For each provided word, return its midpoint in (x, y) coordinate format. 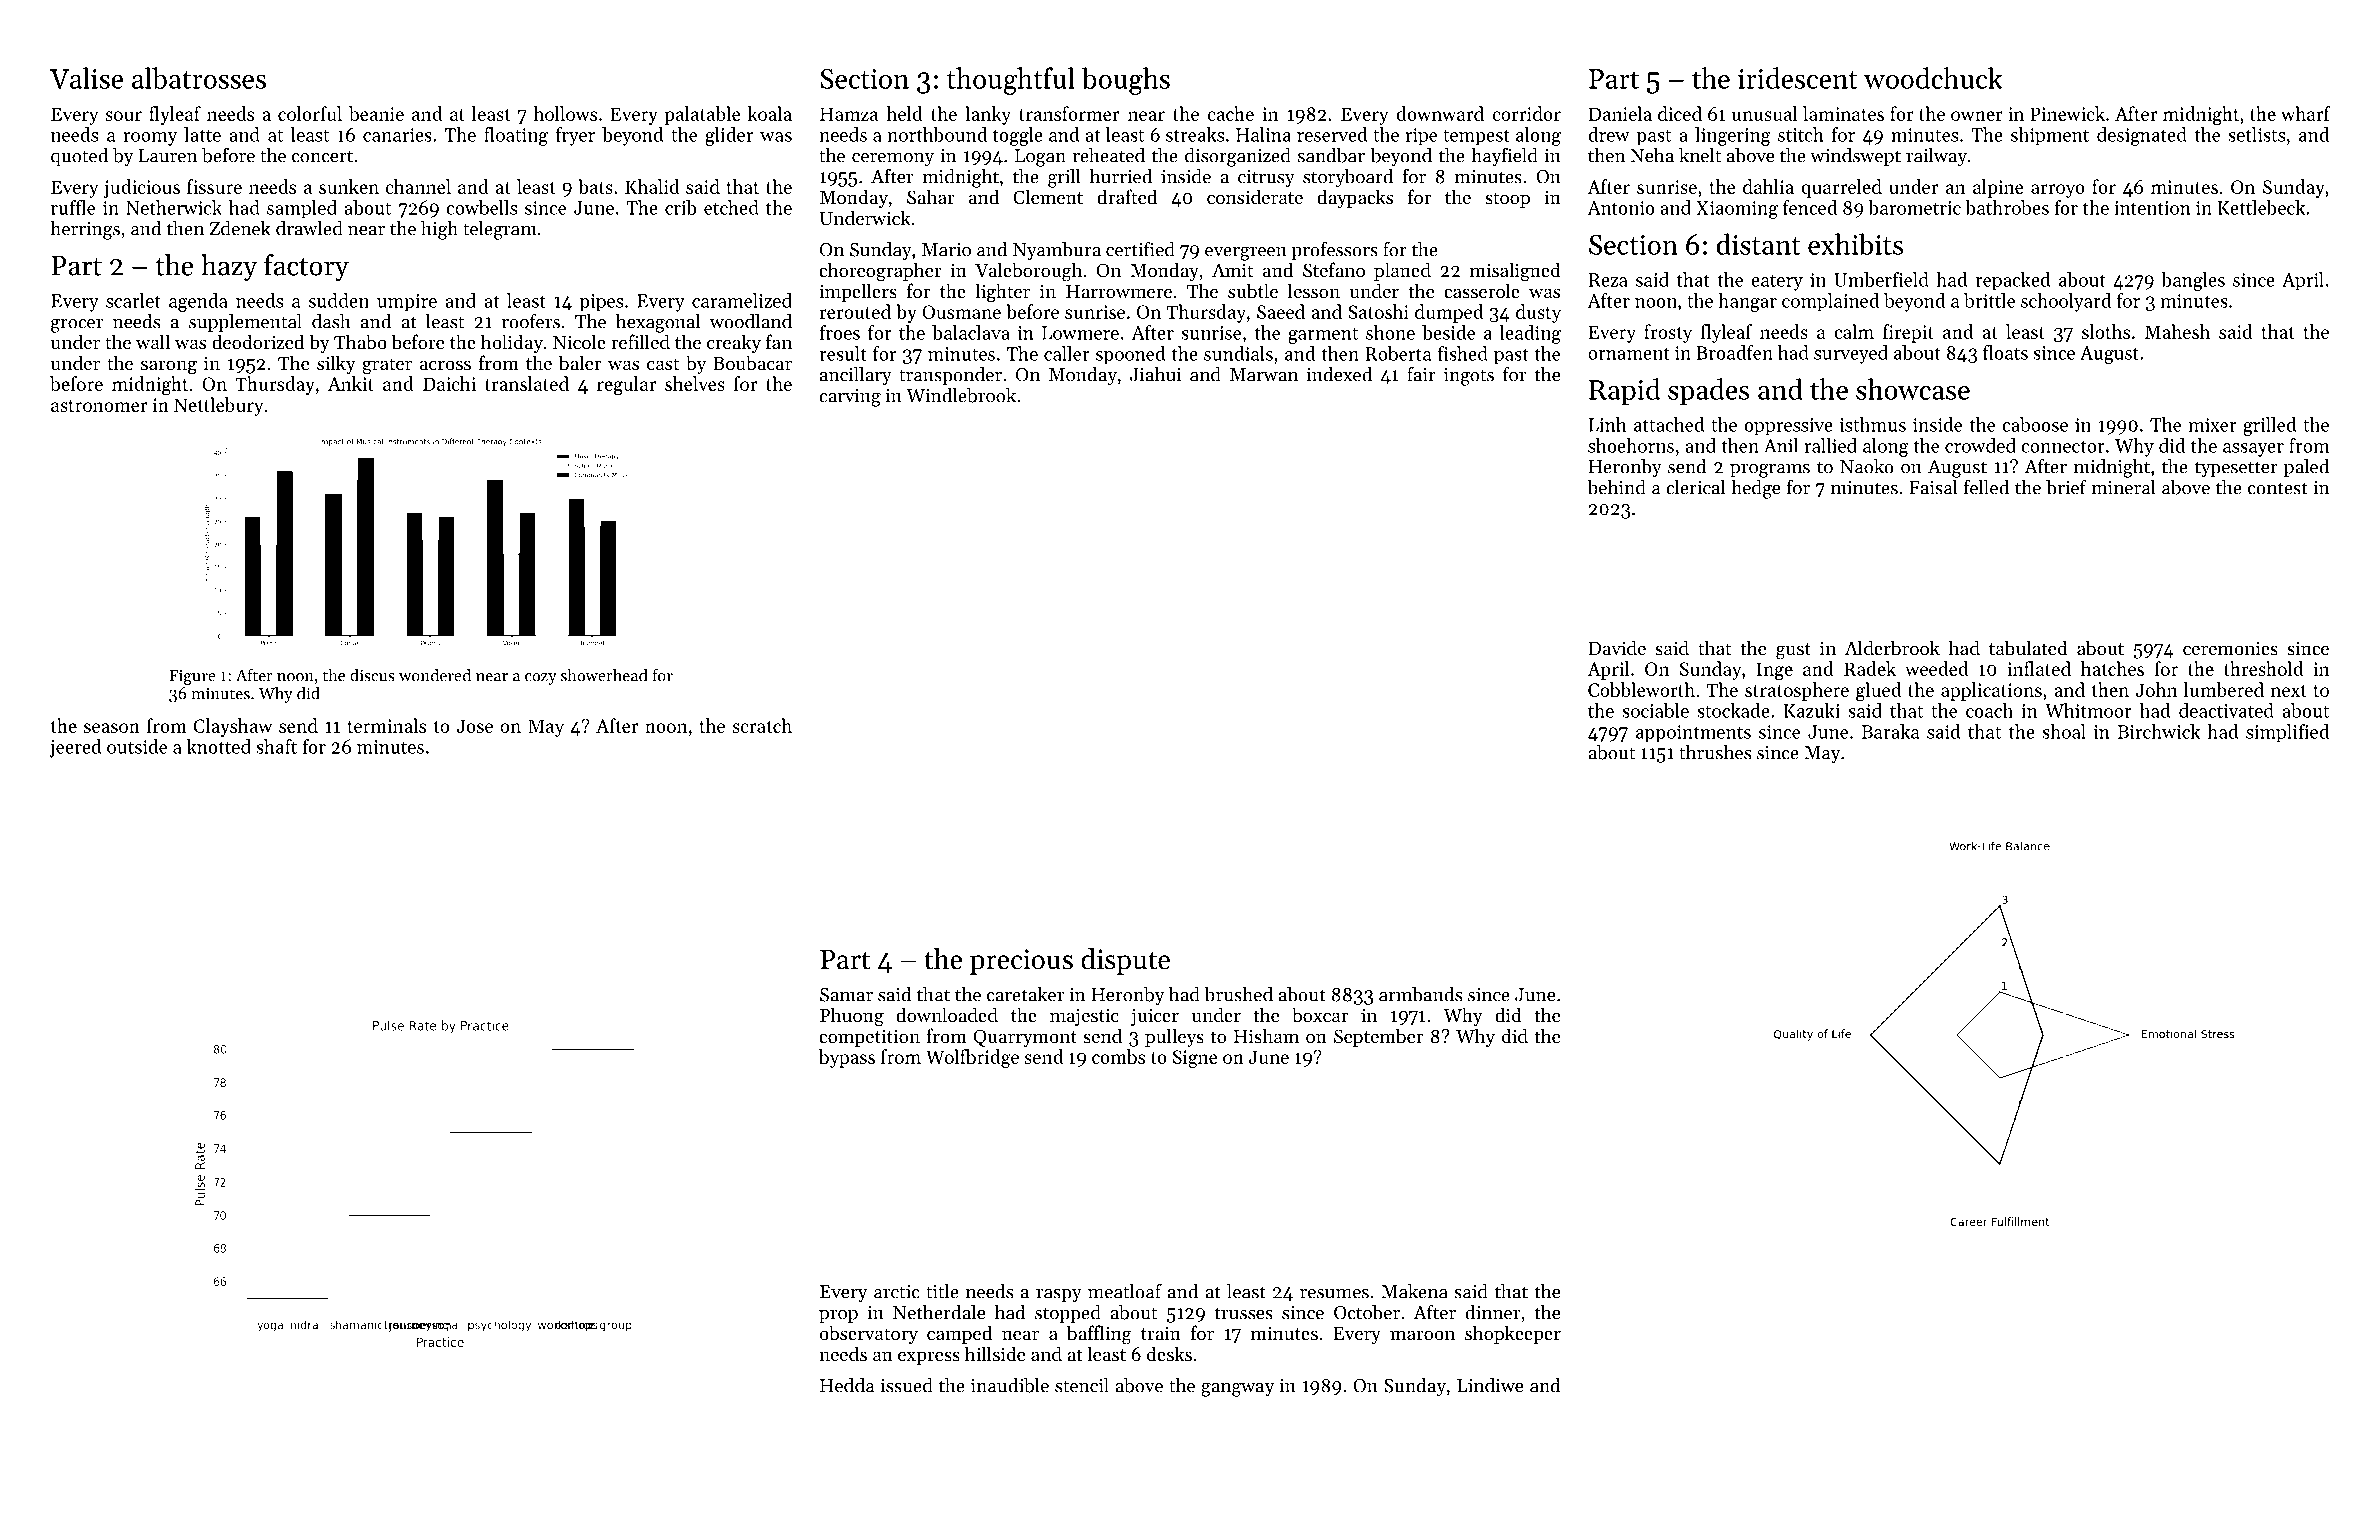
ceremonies (2230, 648)
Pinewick (2067, 113)
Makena (1414, 1291)
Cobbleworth (1641, 689)
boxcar (1320, 1015)
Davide (1617, 647)
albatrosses (199, 78)
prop (838, 1316)
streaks (1195, 134)
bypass (847, 1058)
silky (336, 364)
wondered (435, 675)
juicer (1155, 1017)
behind (1616, 487)
